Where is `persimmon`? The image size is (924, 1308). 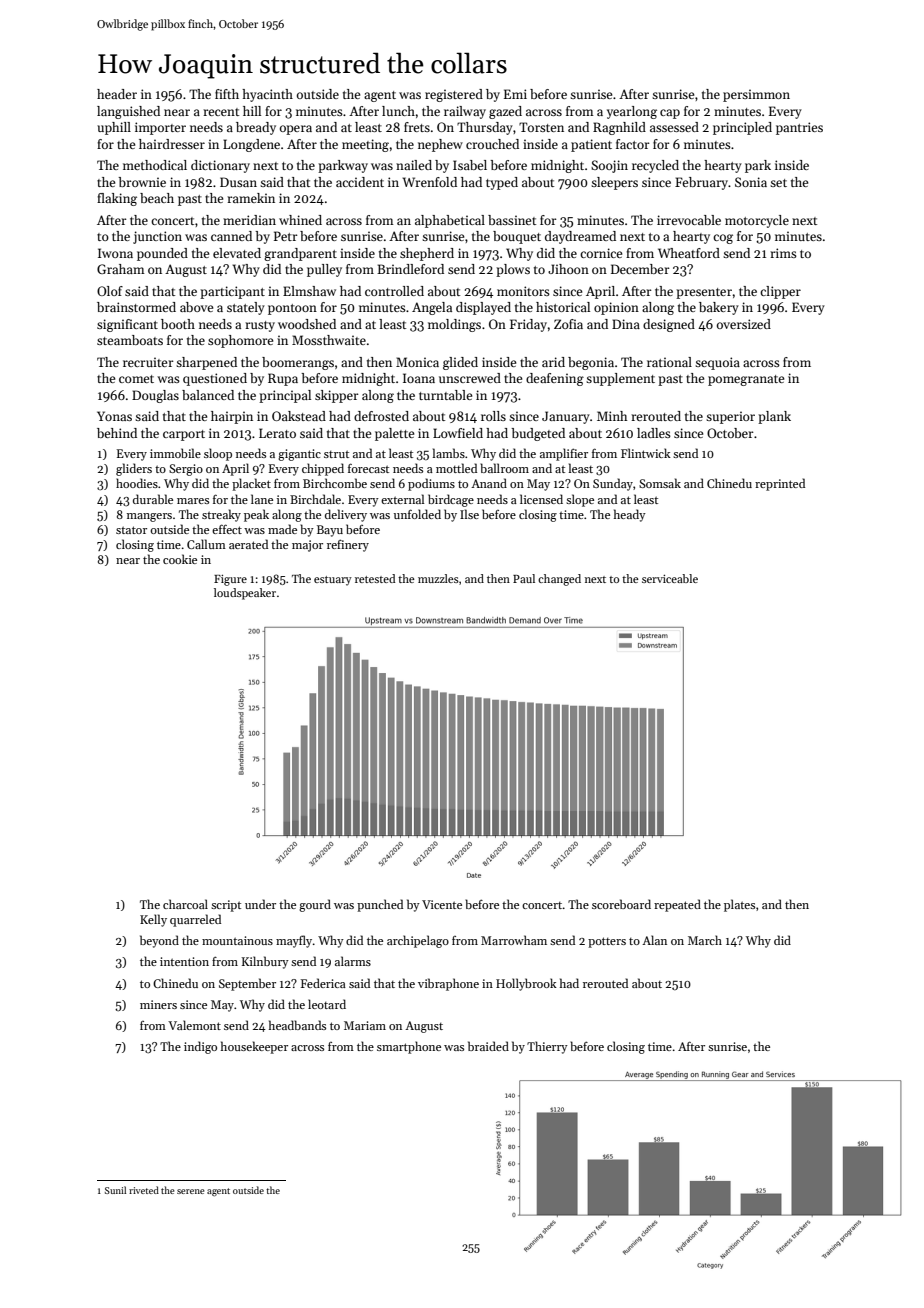
persimmon is located at coordinates (756, 95).
